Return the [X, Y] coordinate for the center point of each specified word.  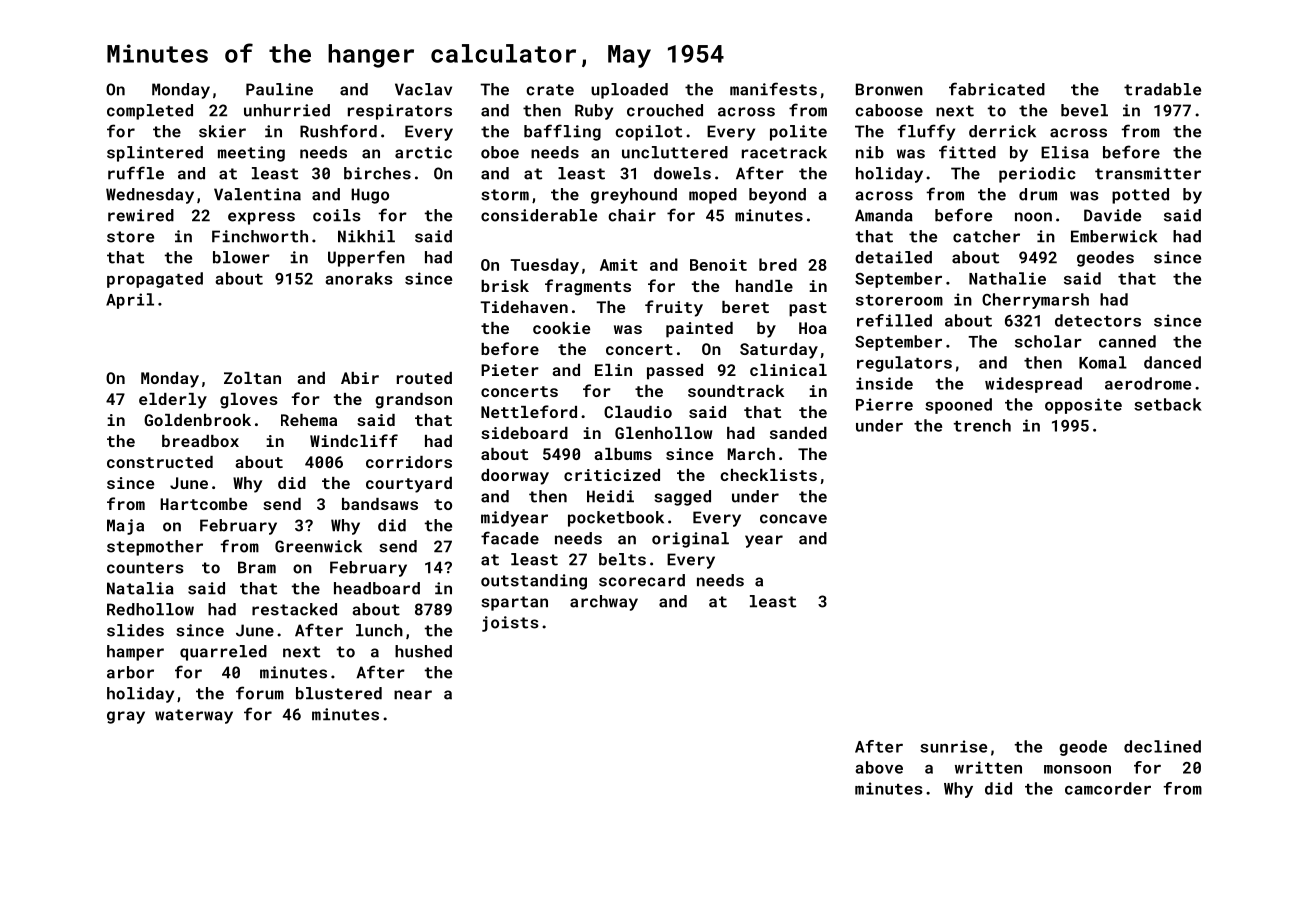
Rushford [338, 131]
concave [793, 519]
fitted [967, 152]
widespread [1033, 385]
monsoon [1077, 769]
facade [510, 538]
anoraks [359, 278]
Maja [125, 527]
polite [798, 133]
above [879, 767]
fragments [588, 287]
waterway [194, 716]
